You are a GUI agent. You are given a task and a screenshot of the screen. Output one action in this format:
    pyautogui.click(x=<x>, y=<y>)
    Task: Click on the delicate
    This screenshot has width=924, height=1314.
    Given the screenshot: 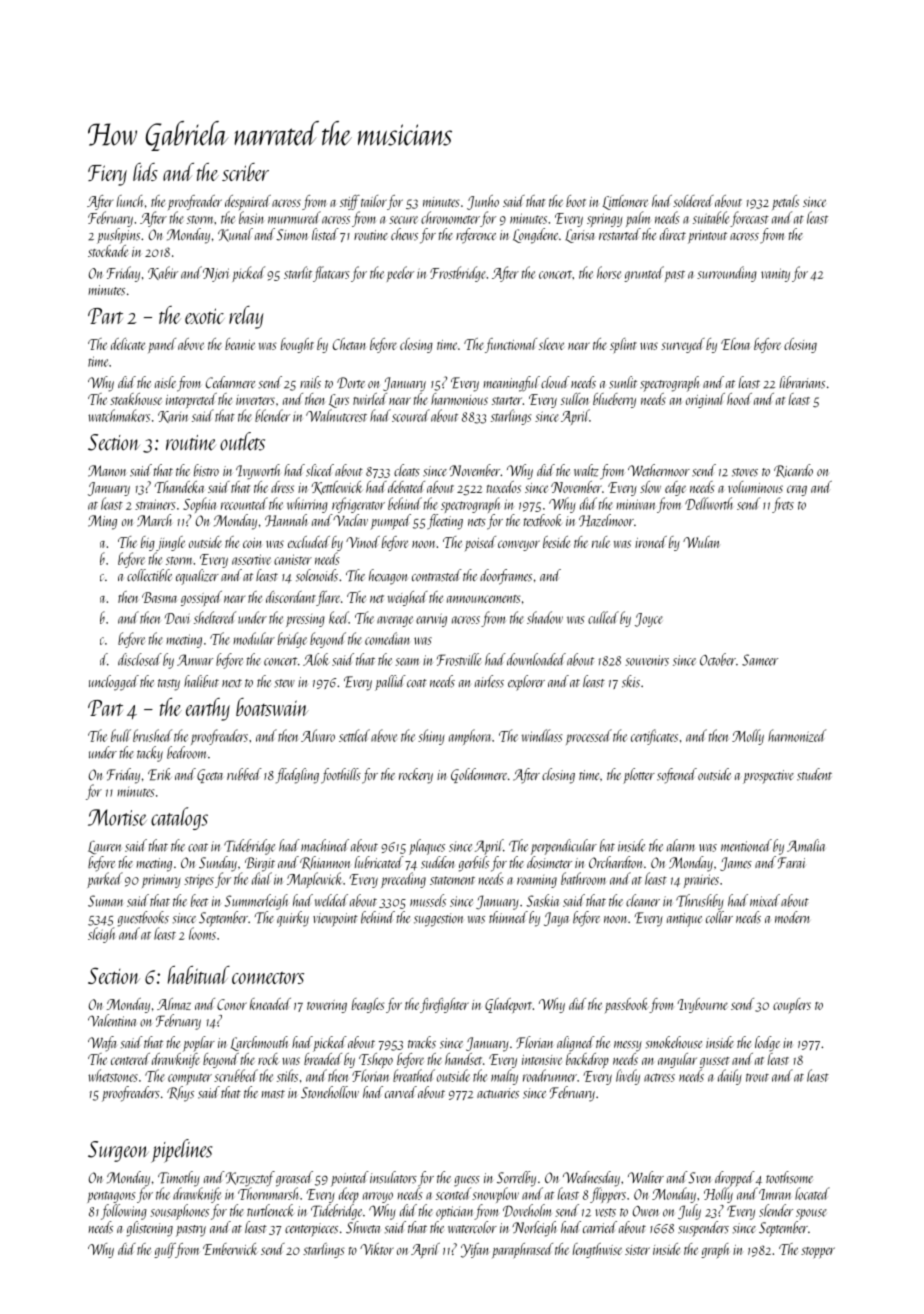 What is the action you would take?
    pyautogui.click(x=128, y=344)
